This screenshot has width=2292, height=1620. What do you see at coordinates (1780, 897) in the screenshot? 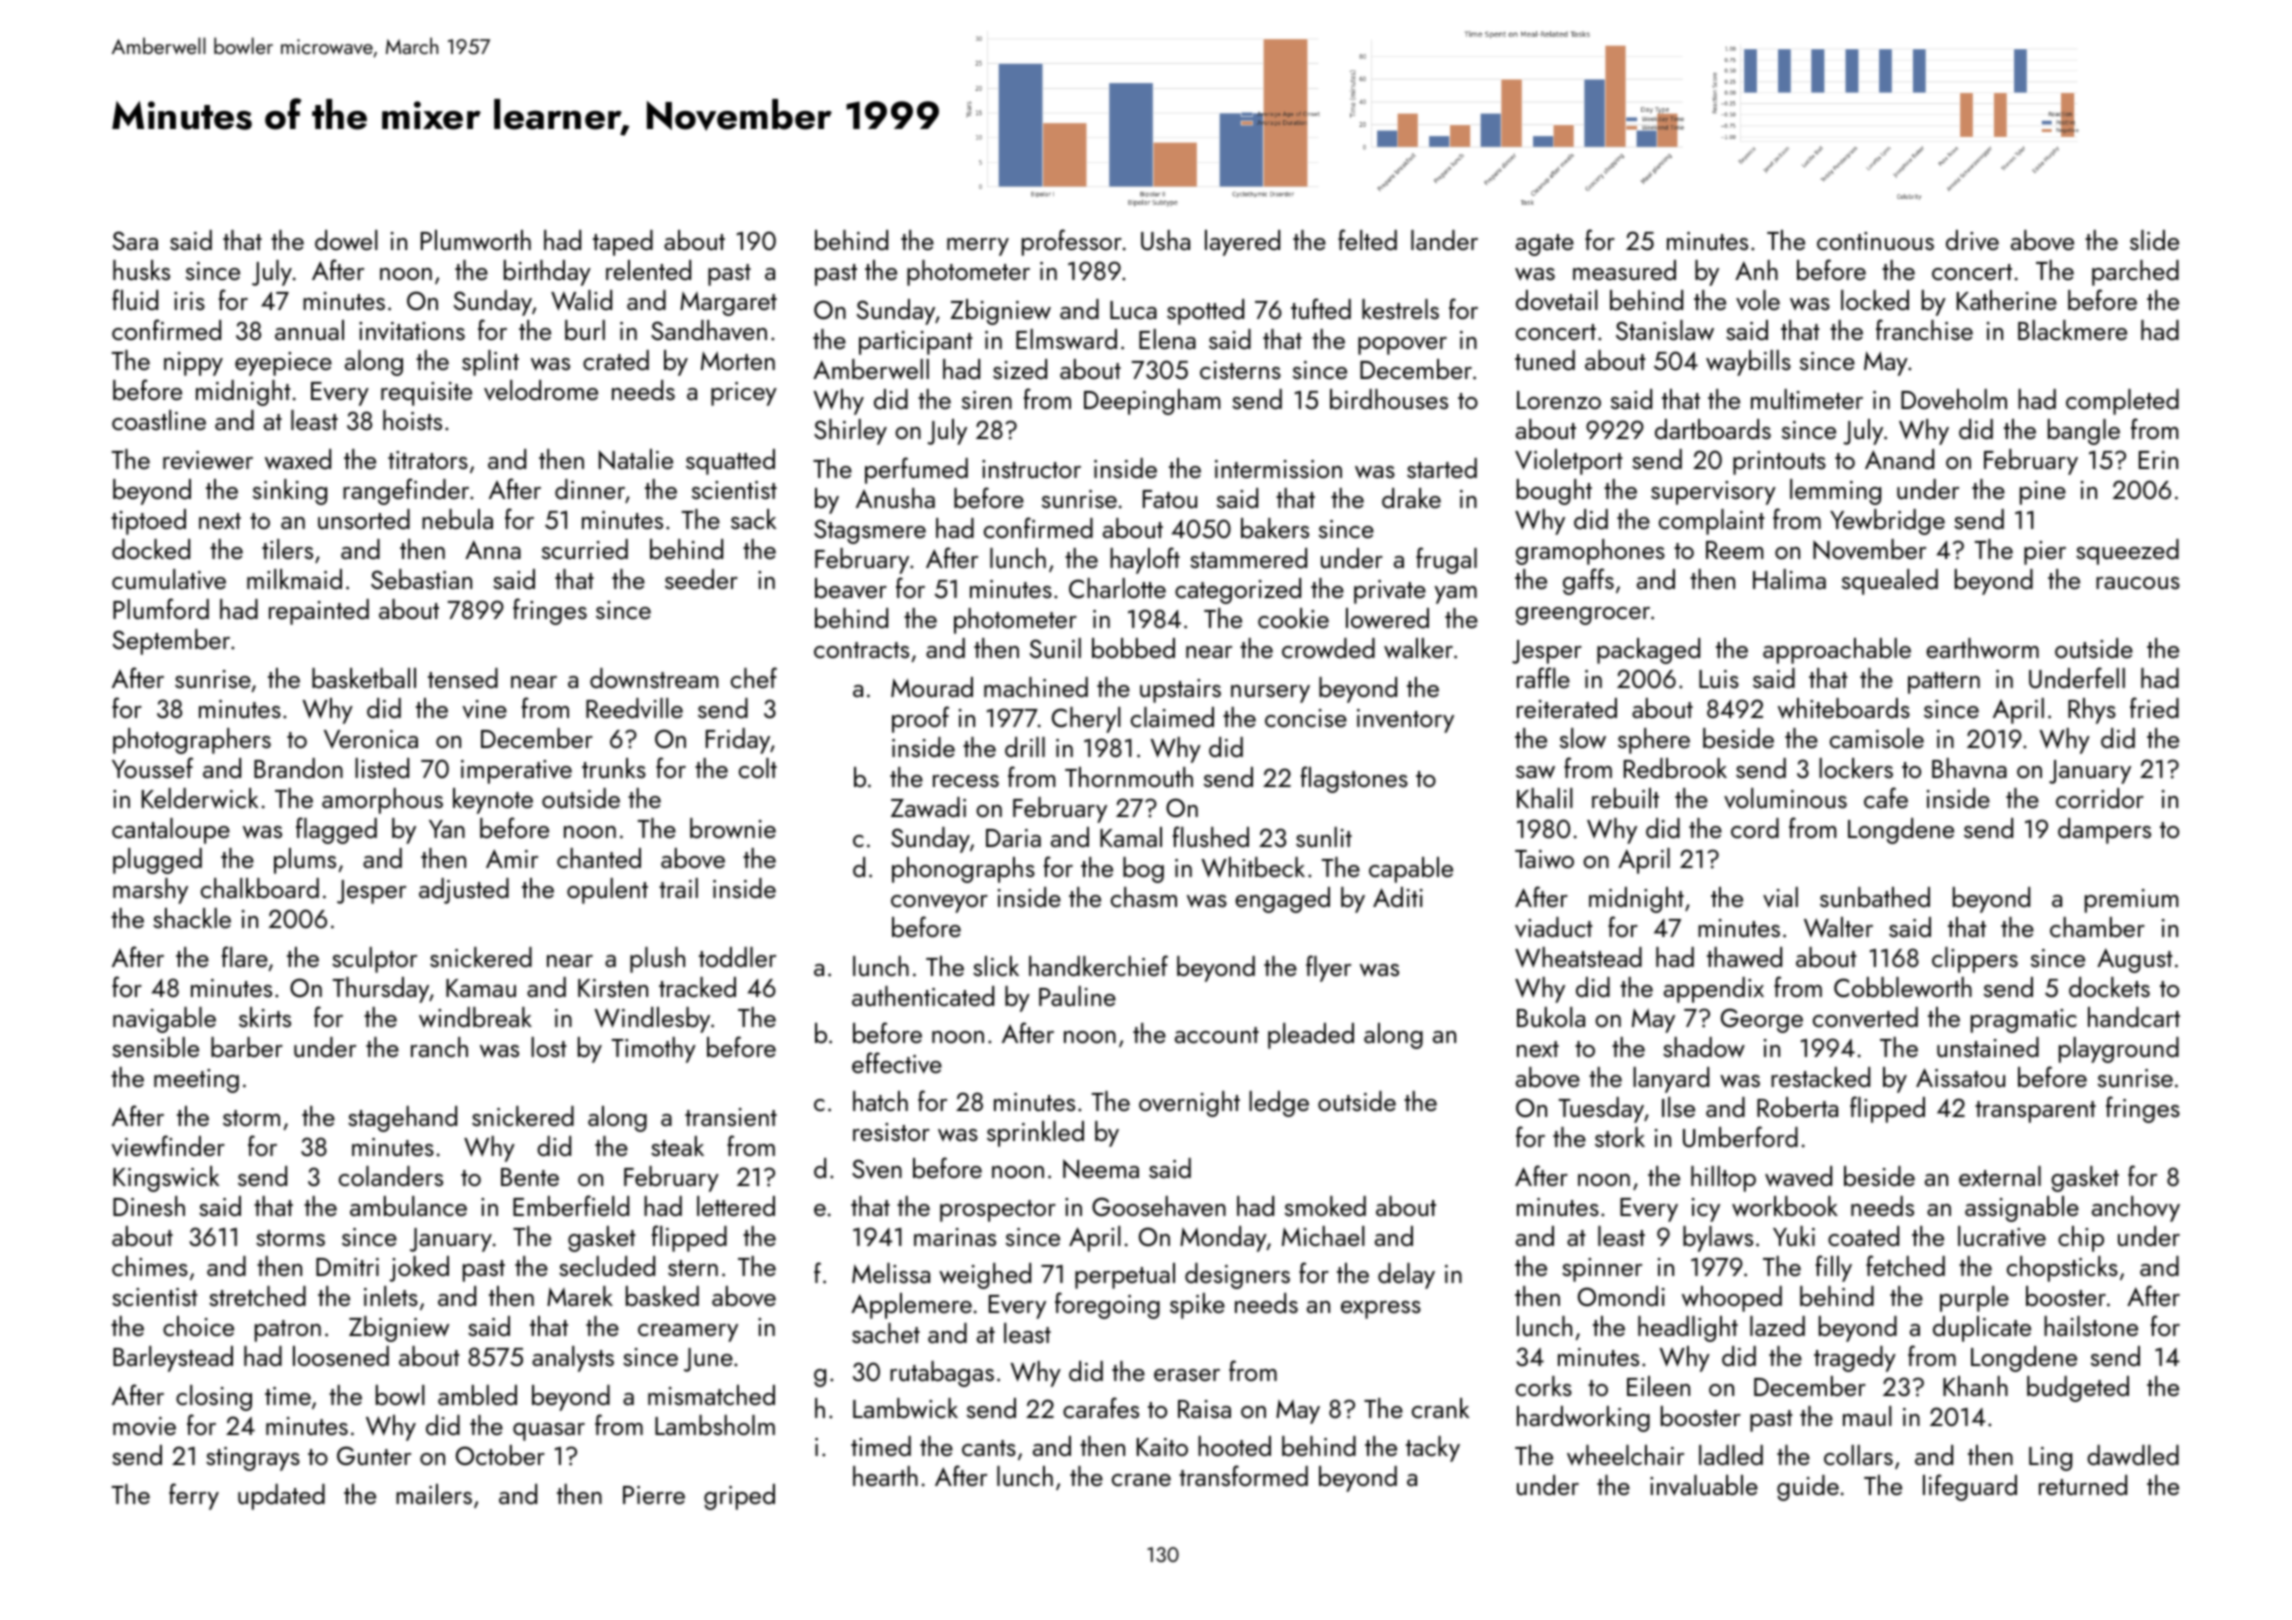
I see `vial` at bounding box center [1780, 897].
